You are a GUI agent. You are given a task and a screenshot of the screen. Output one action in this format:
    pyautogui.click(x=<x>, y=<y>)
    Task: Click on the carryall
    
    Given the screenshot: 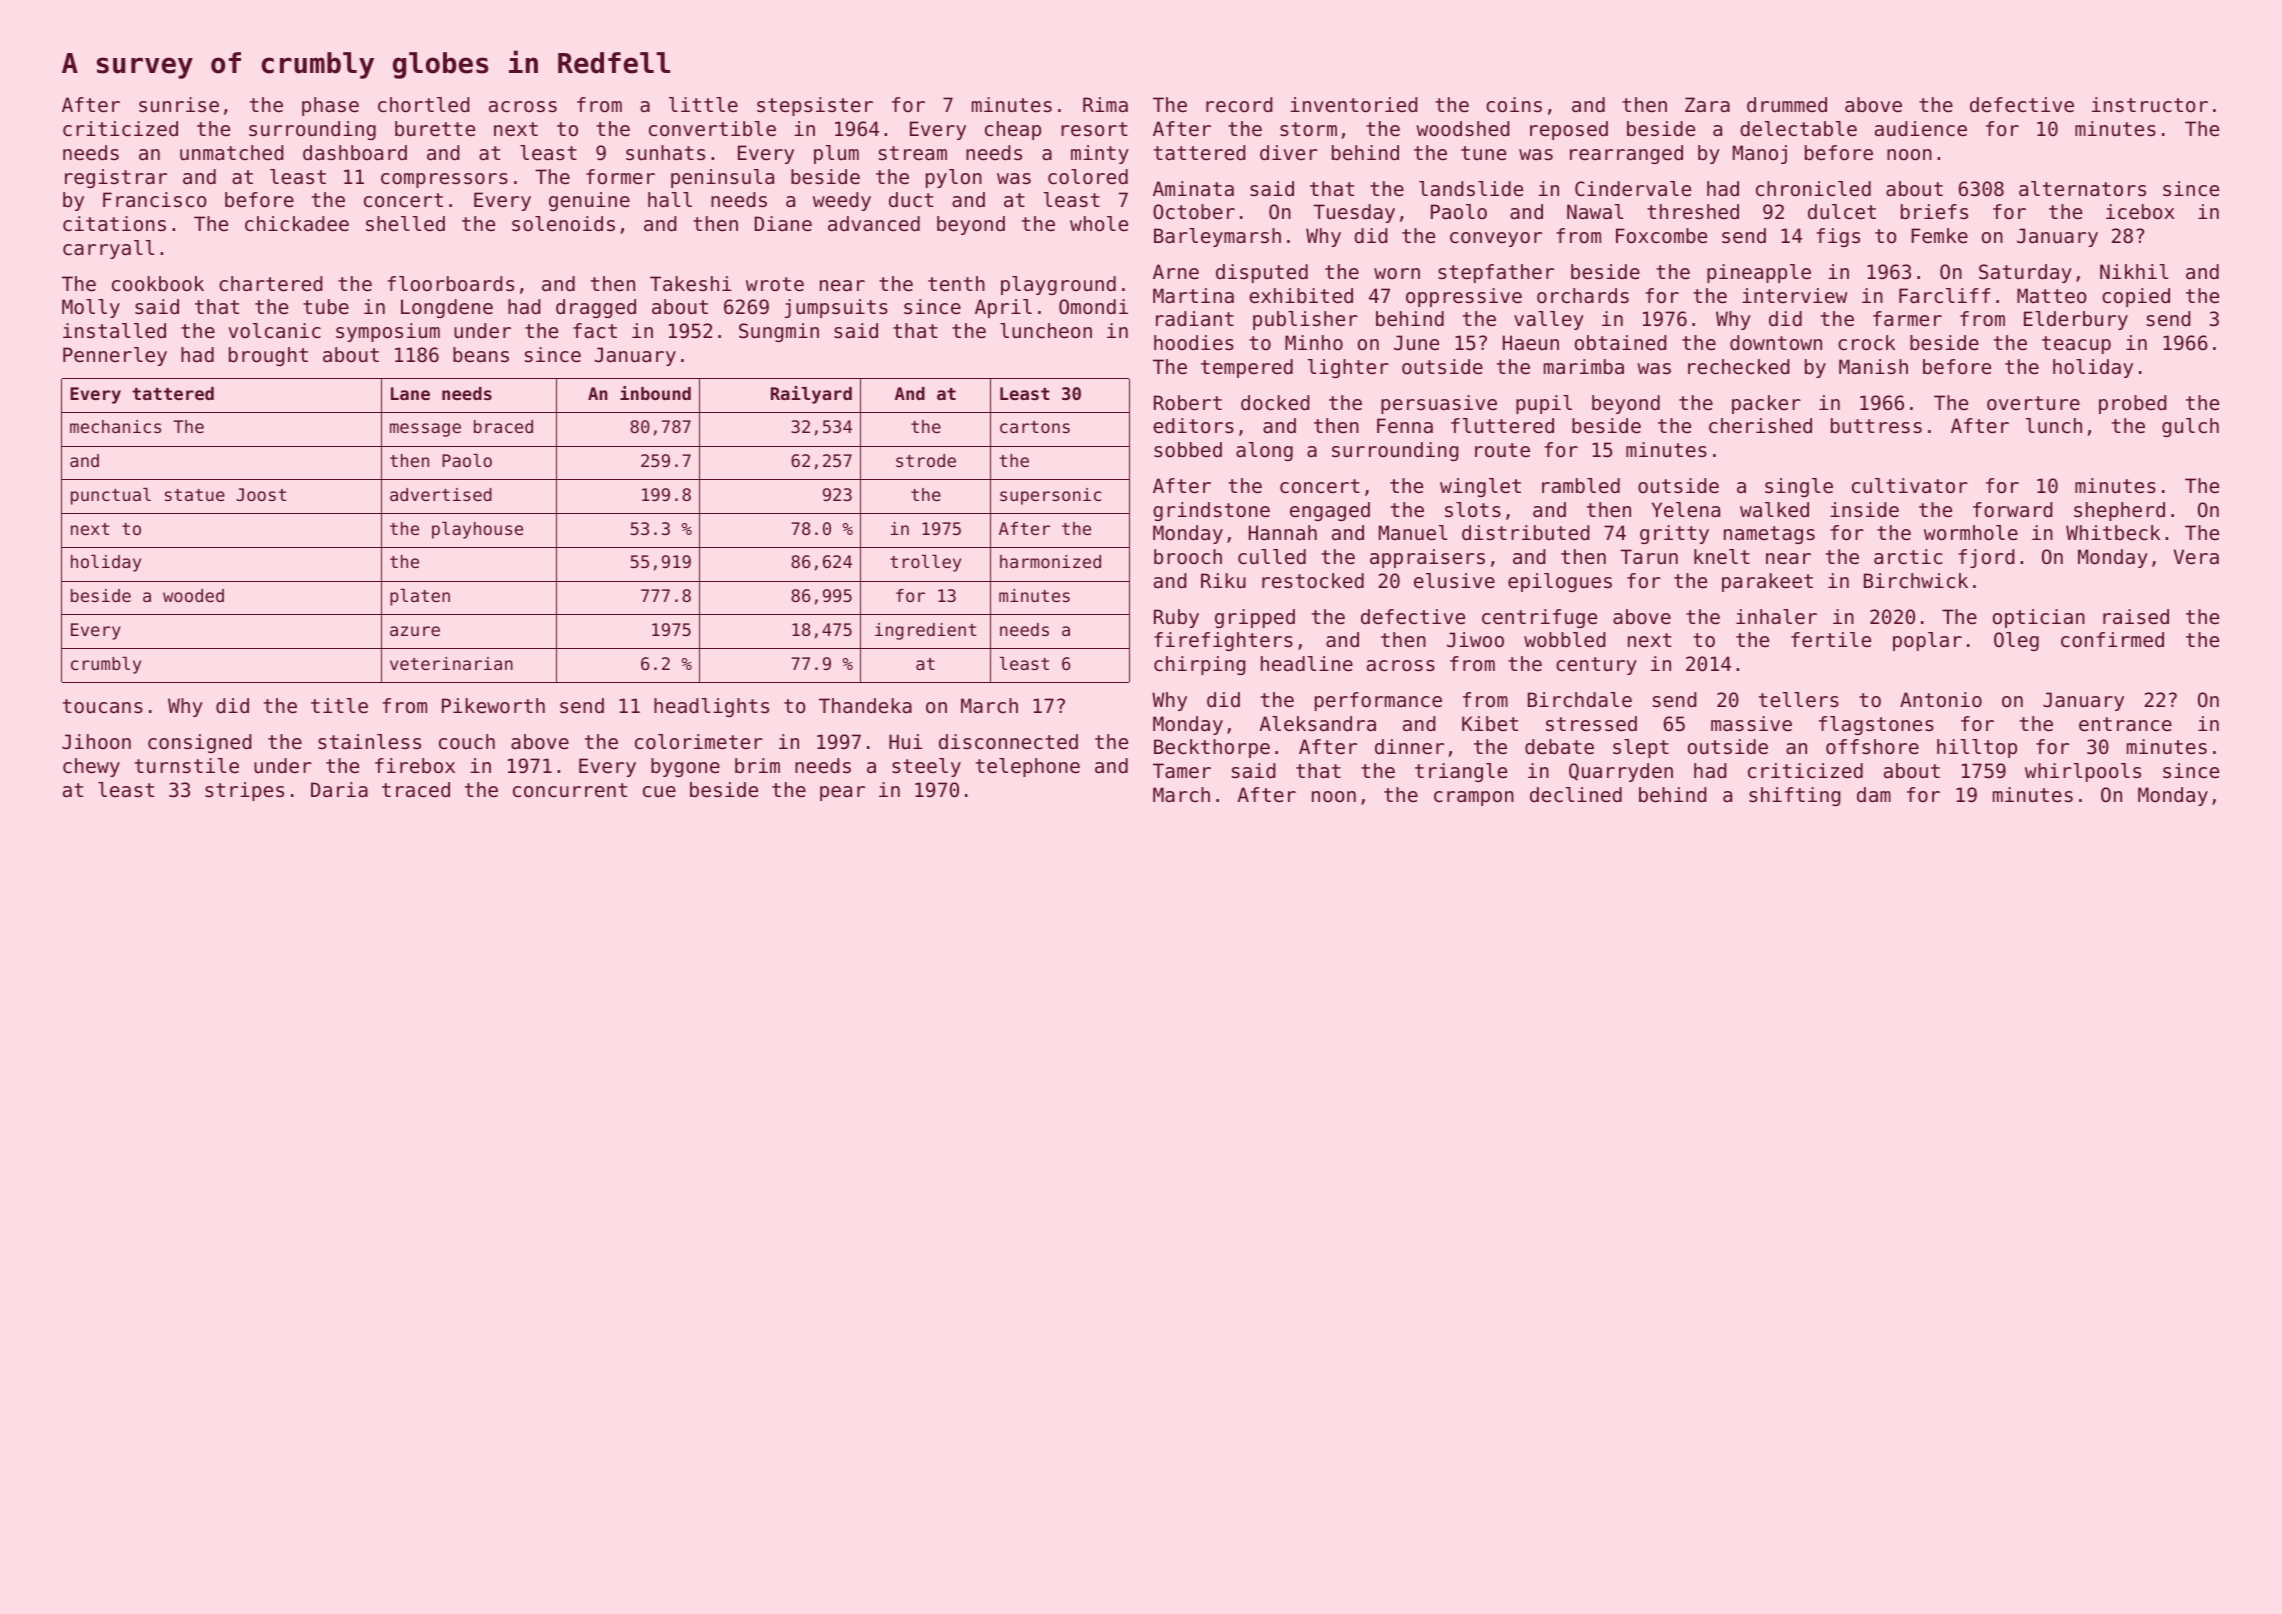 What is the action you would take?
    pyautogui.click(x=108, y=249)
